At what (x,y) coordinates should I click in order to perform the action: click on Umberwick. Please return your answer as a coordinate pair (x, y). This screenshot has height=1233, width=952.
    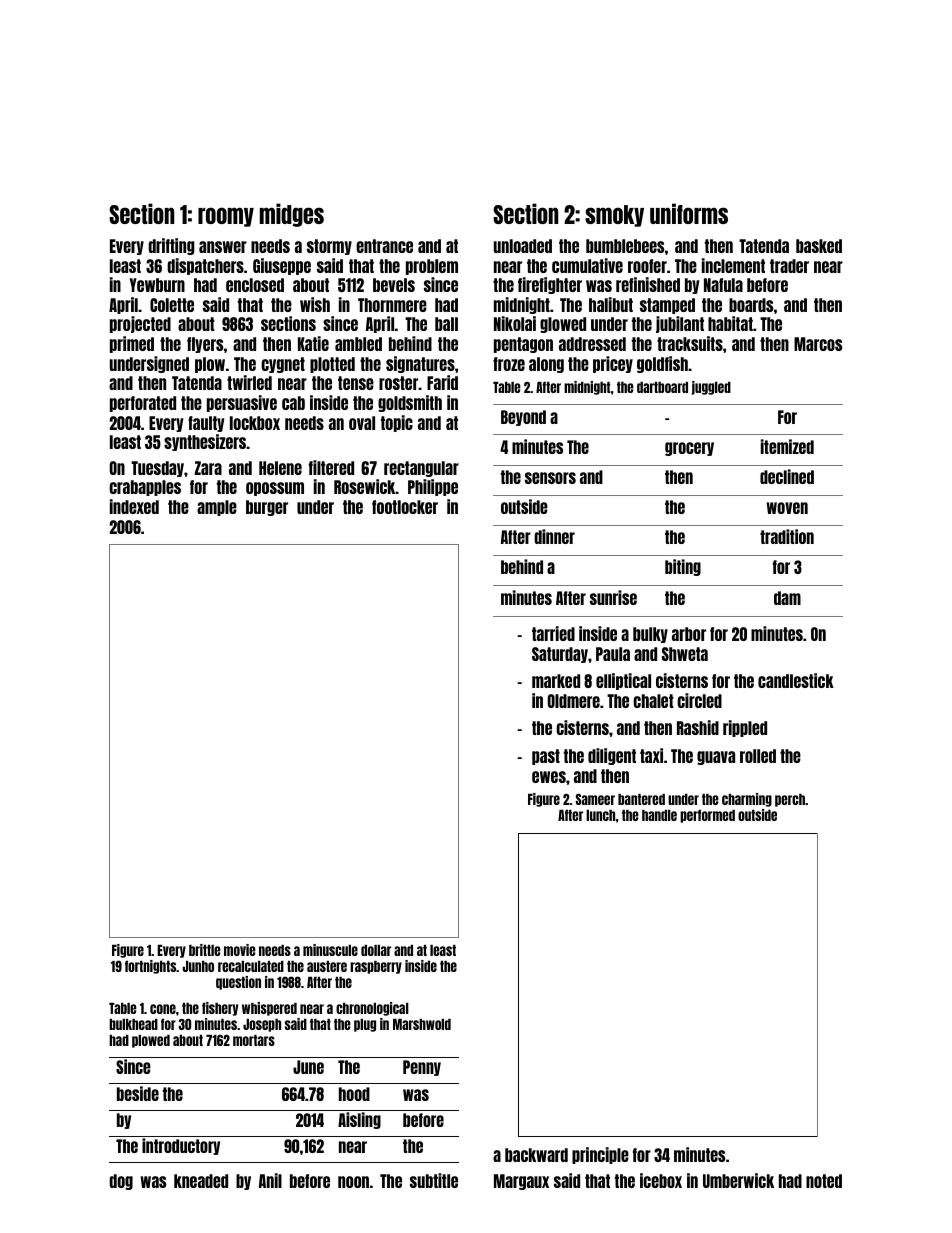
    Looking at the image, I should click on (738, 1180).
